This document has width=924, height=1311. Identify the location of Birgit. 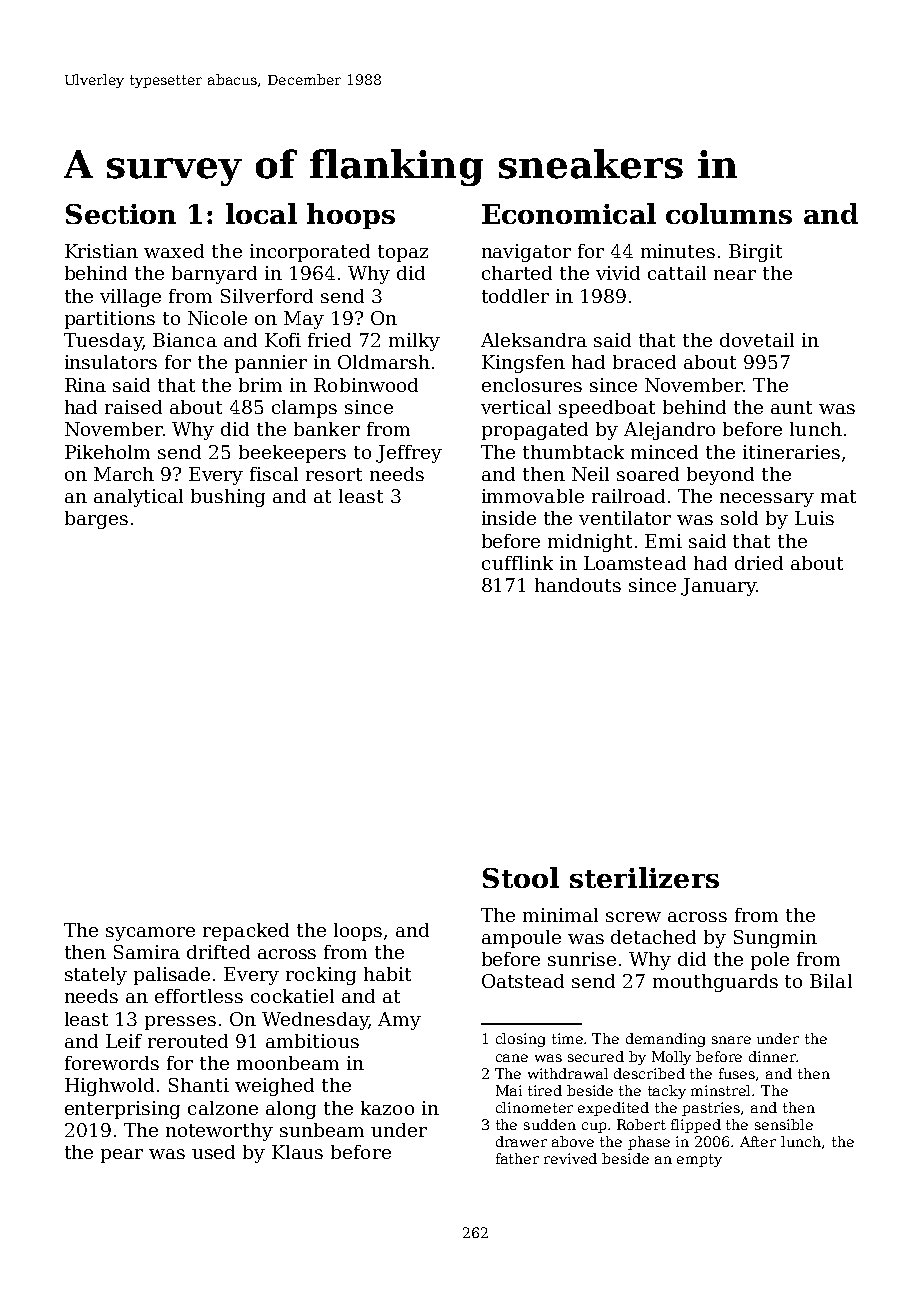
(755, 253).
